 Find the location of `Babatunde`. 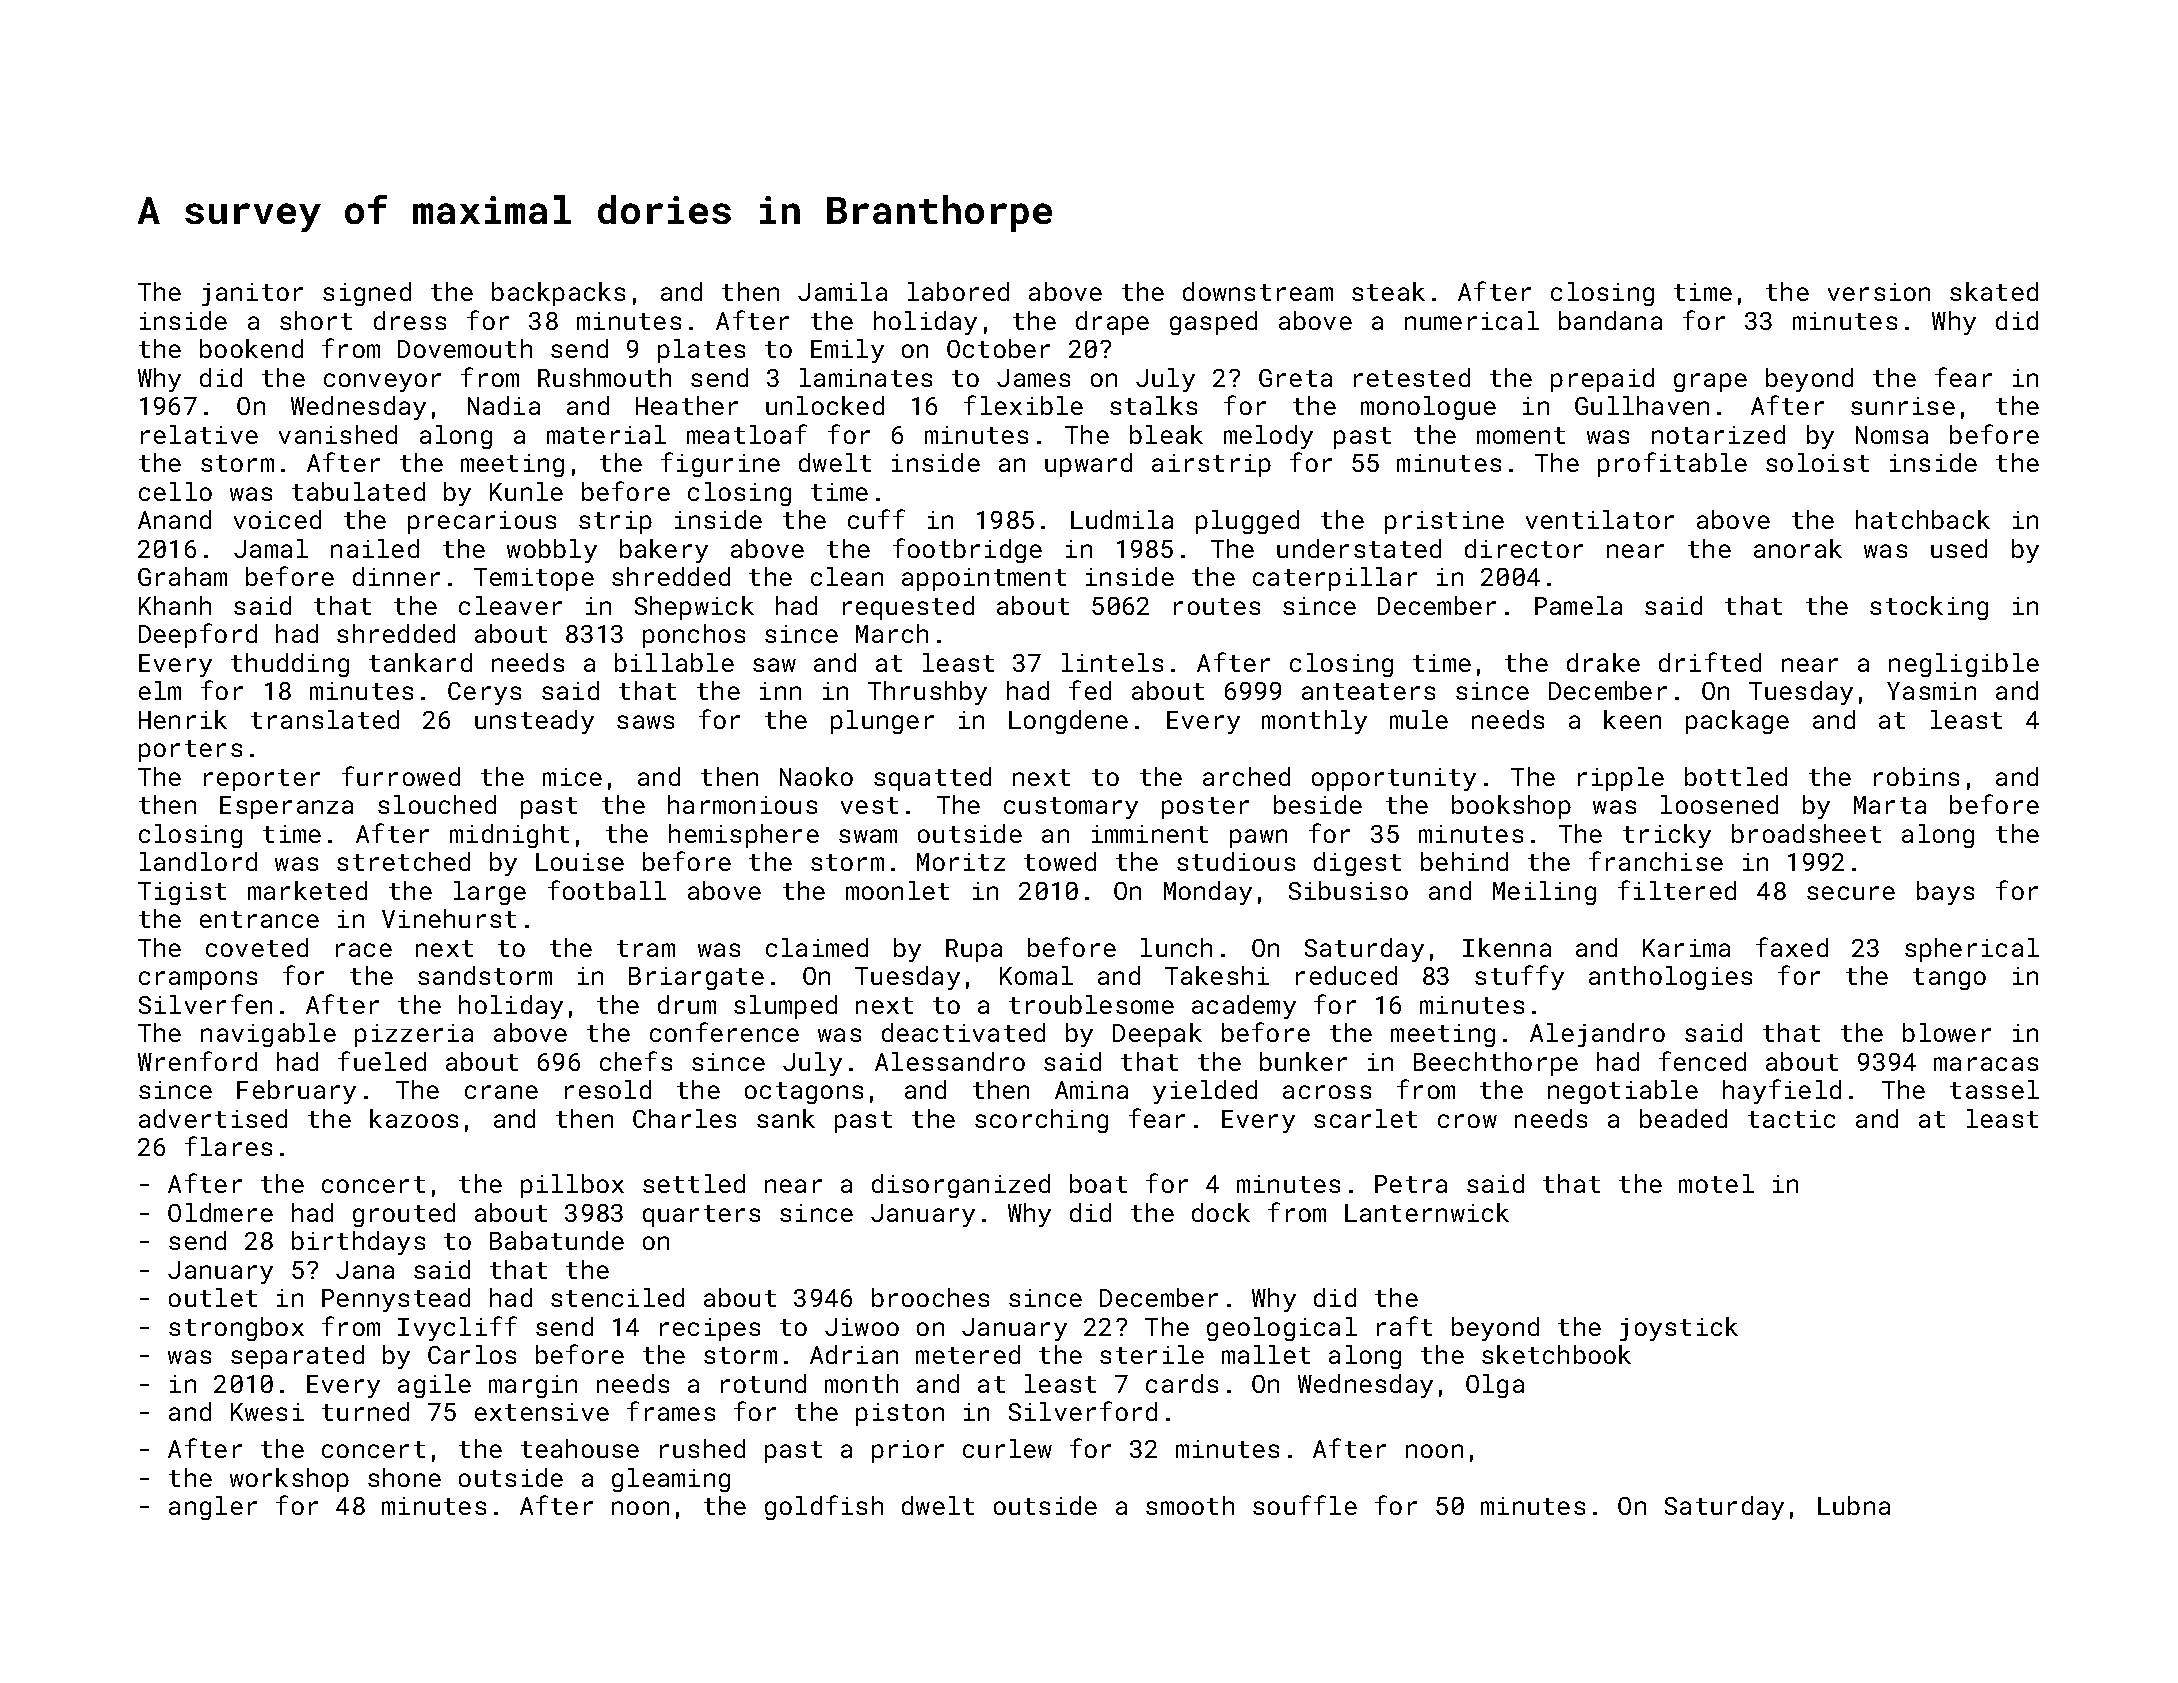

Babatunde is located at coordinates (557, 1240).
